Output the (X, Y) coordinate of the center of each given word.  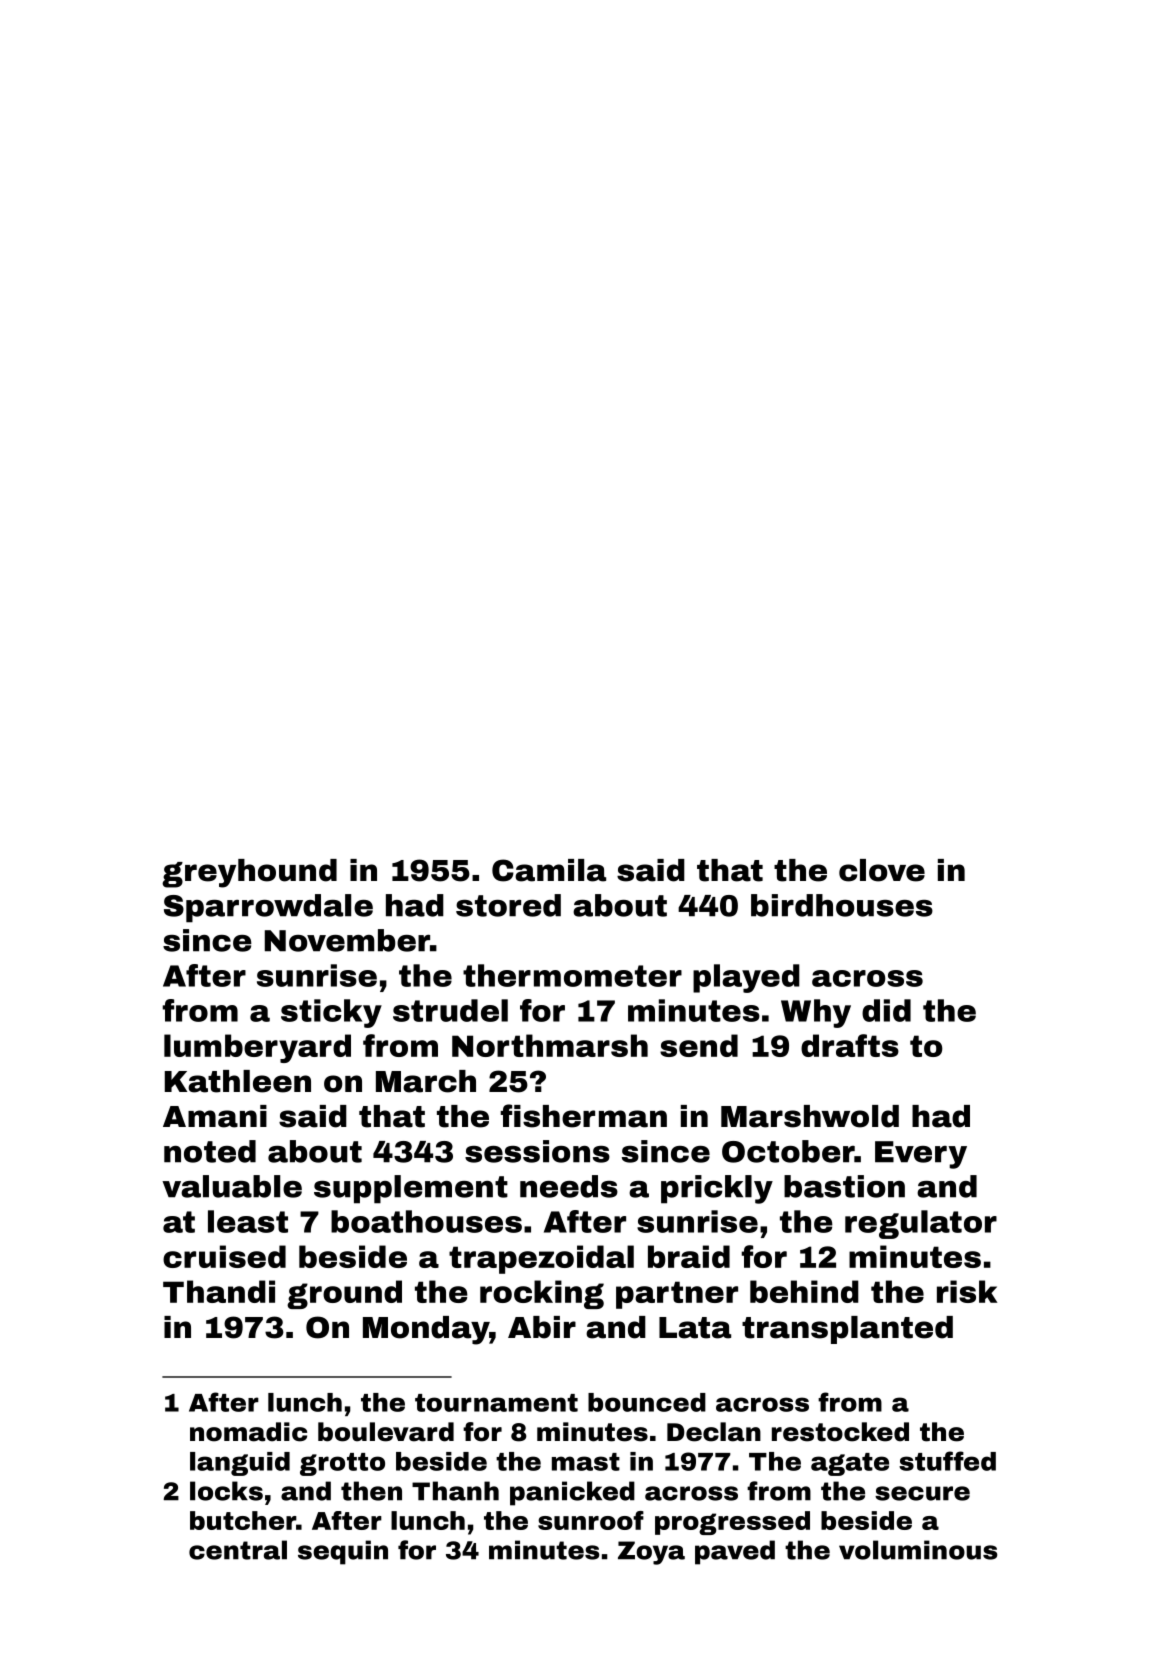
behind (804, 1291)
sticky (331, 1013)
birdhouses (842, 905)
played (746, 978)
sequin (343, 1552)
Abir (542, 1327)
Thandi (219, 1291)
